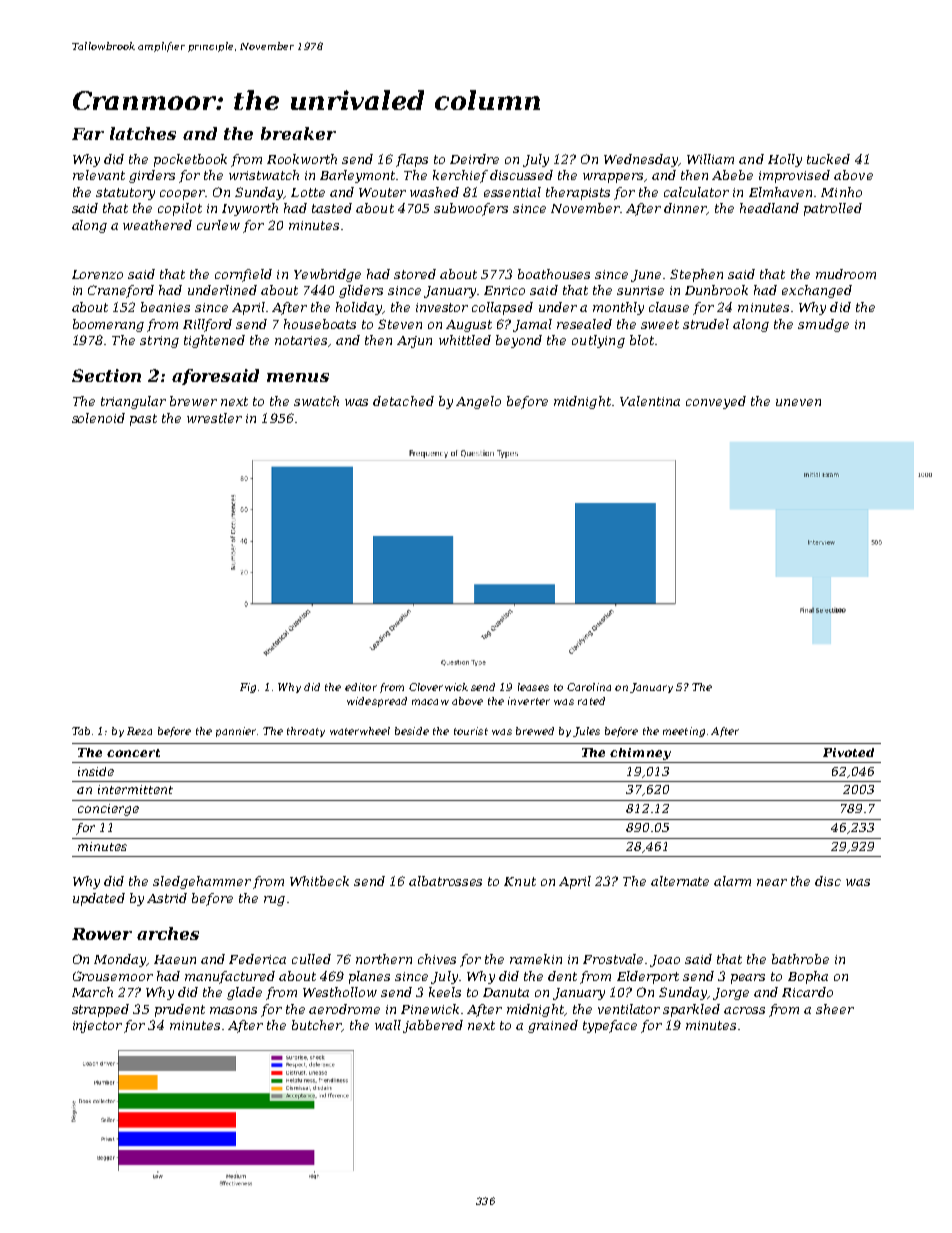  Describe the element at coordinates (533, 687) in the image. I see `leases` at that location.
